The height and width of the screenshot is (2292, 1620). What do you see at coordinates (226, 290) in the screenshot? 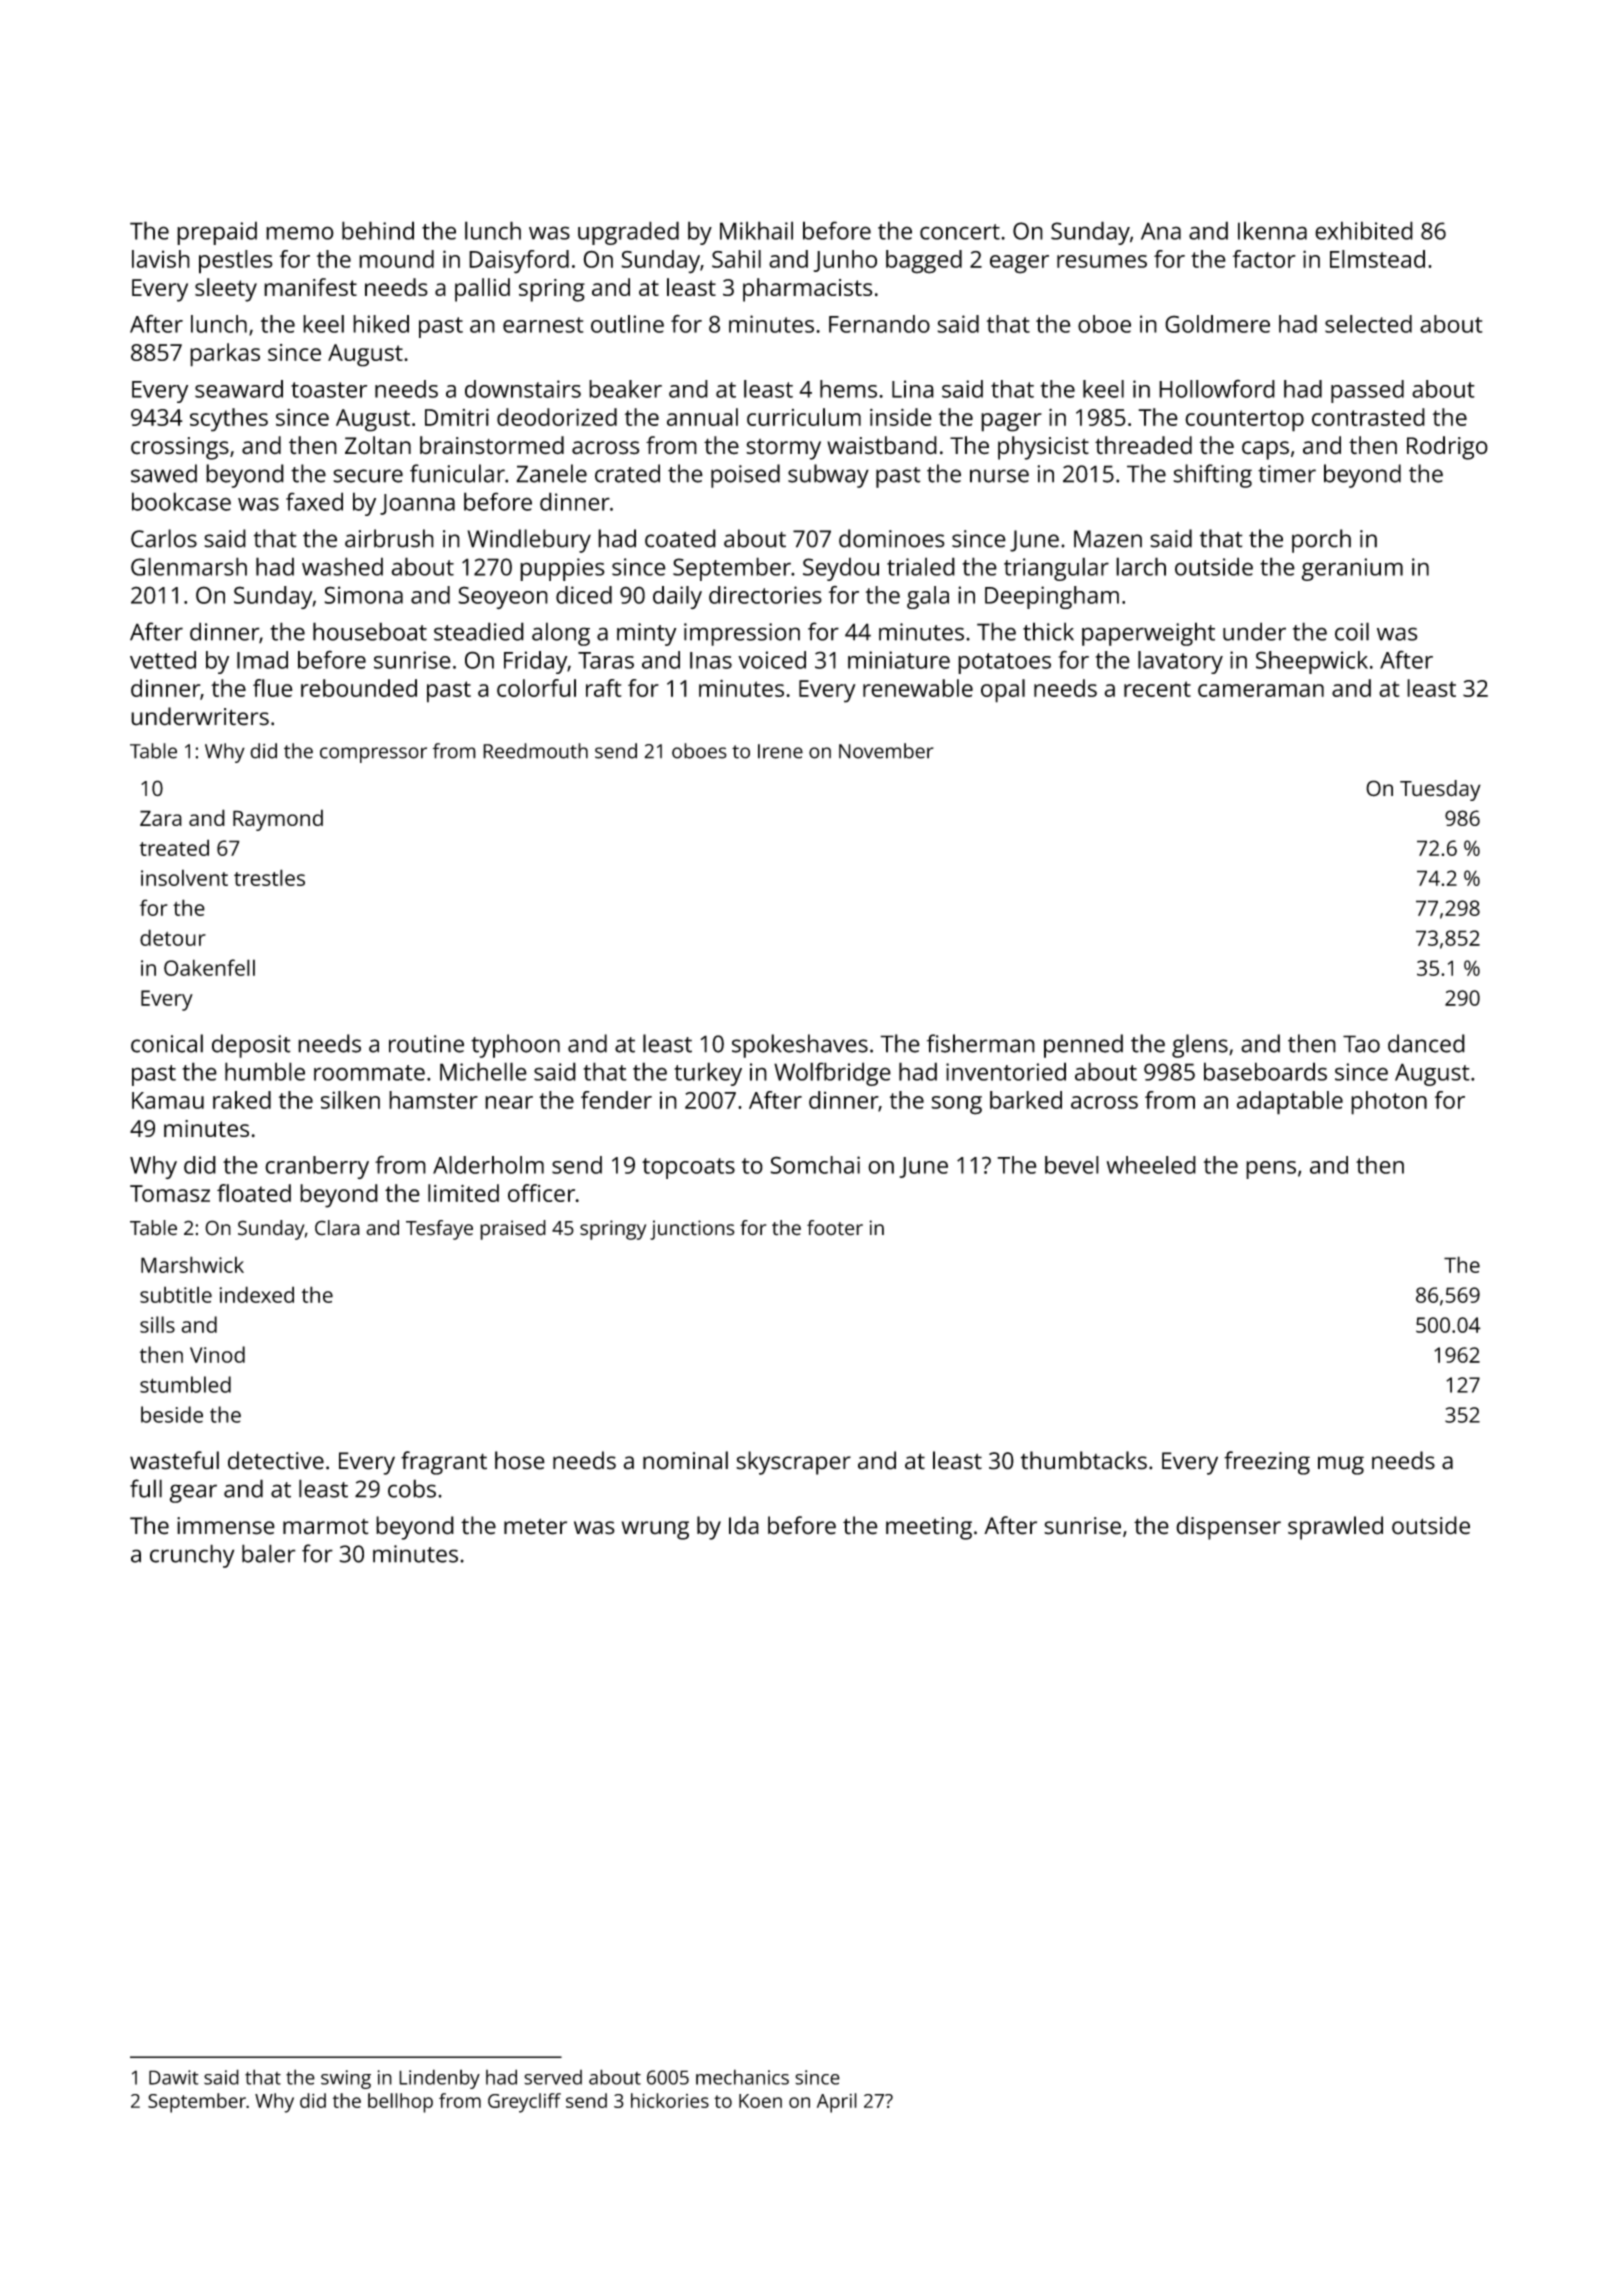
I see `sleety` at bounding box center [226, 290].
